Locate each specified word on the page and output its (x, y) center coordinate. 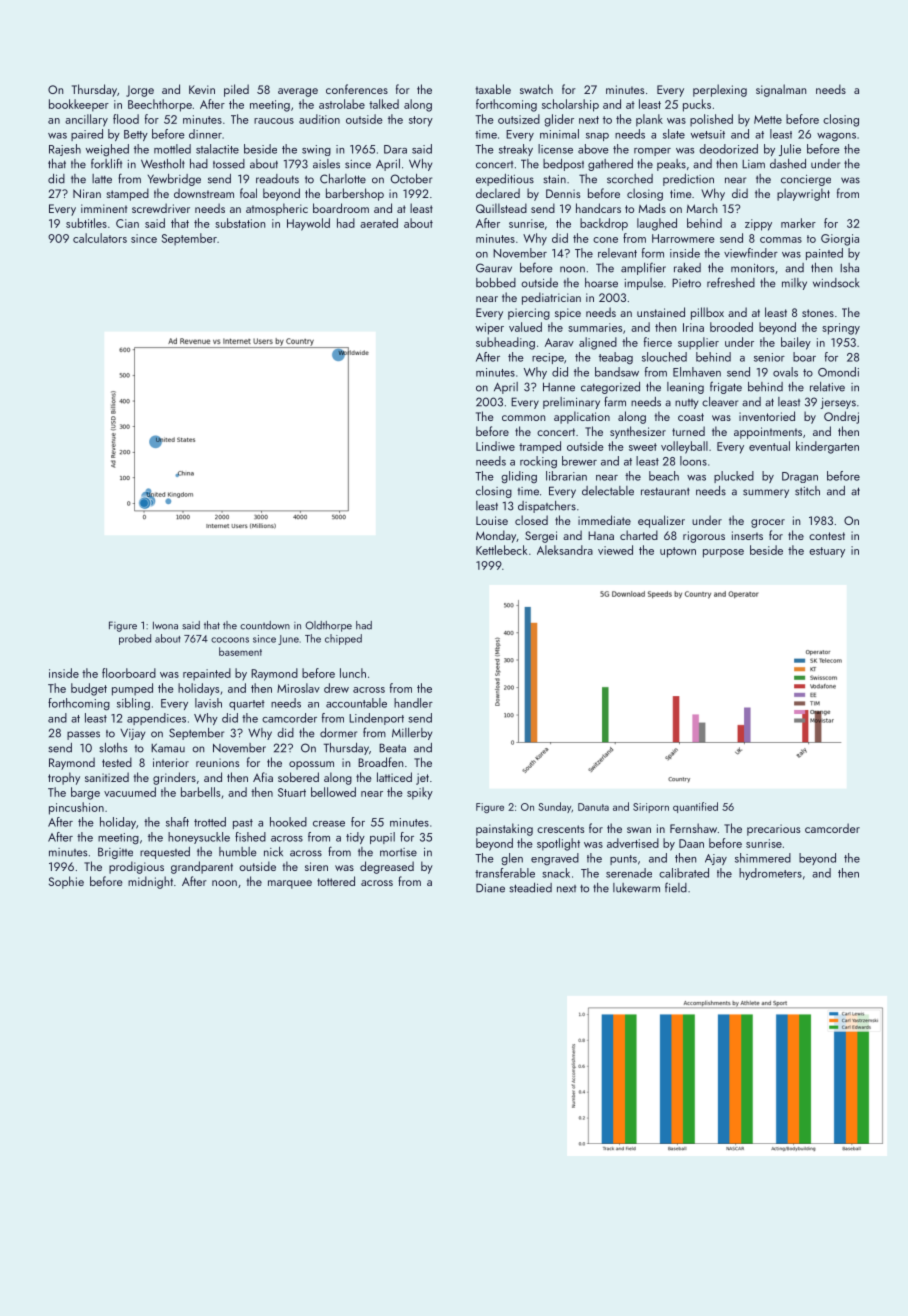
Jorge (140, 91)
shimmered (763, 858)
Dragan (800, 477)
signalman (781, 90)
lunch (353, 673)
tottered (336, 881)
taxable (493, 89)
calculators (100, 238)
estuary (827, 552)
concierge (806, 180)
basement (240, 651)
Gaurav (494, 268)
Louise (492, 520)
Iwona (165, 625)
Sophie (66, 882)
